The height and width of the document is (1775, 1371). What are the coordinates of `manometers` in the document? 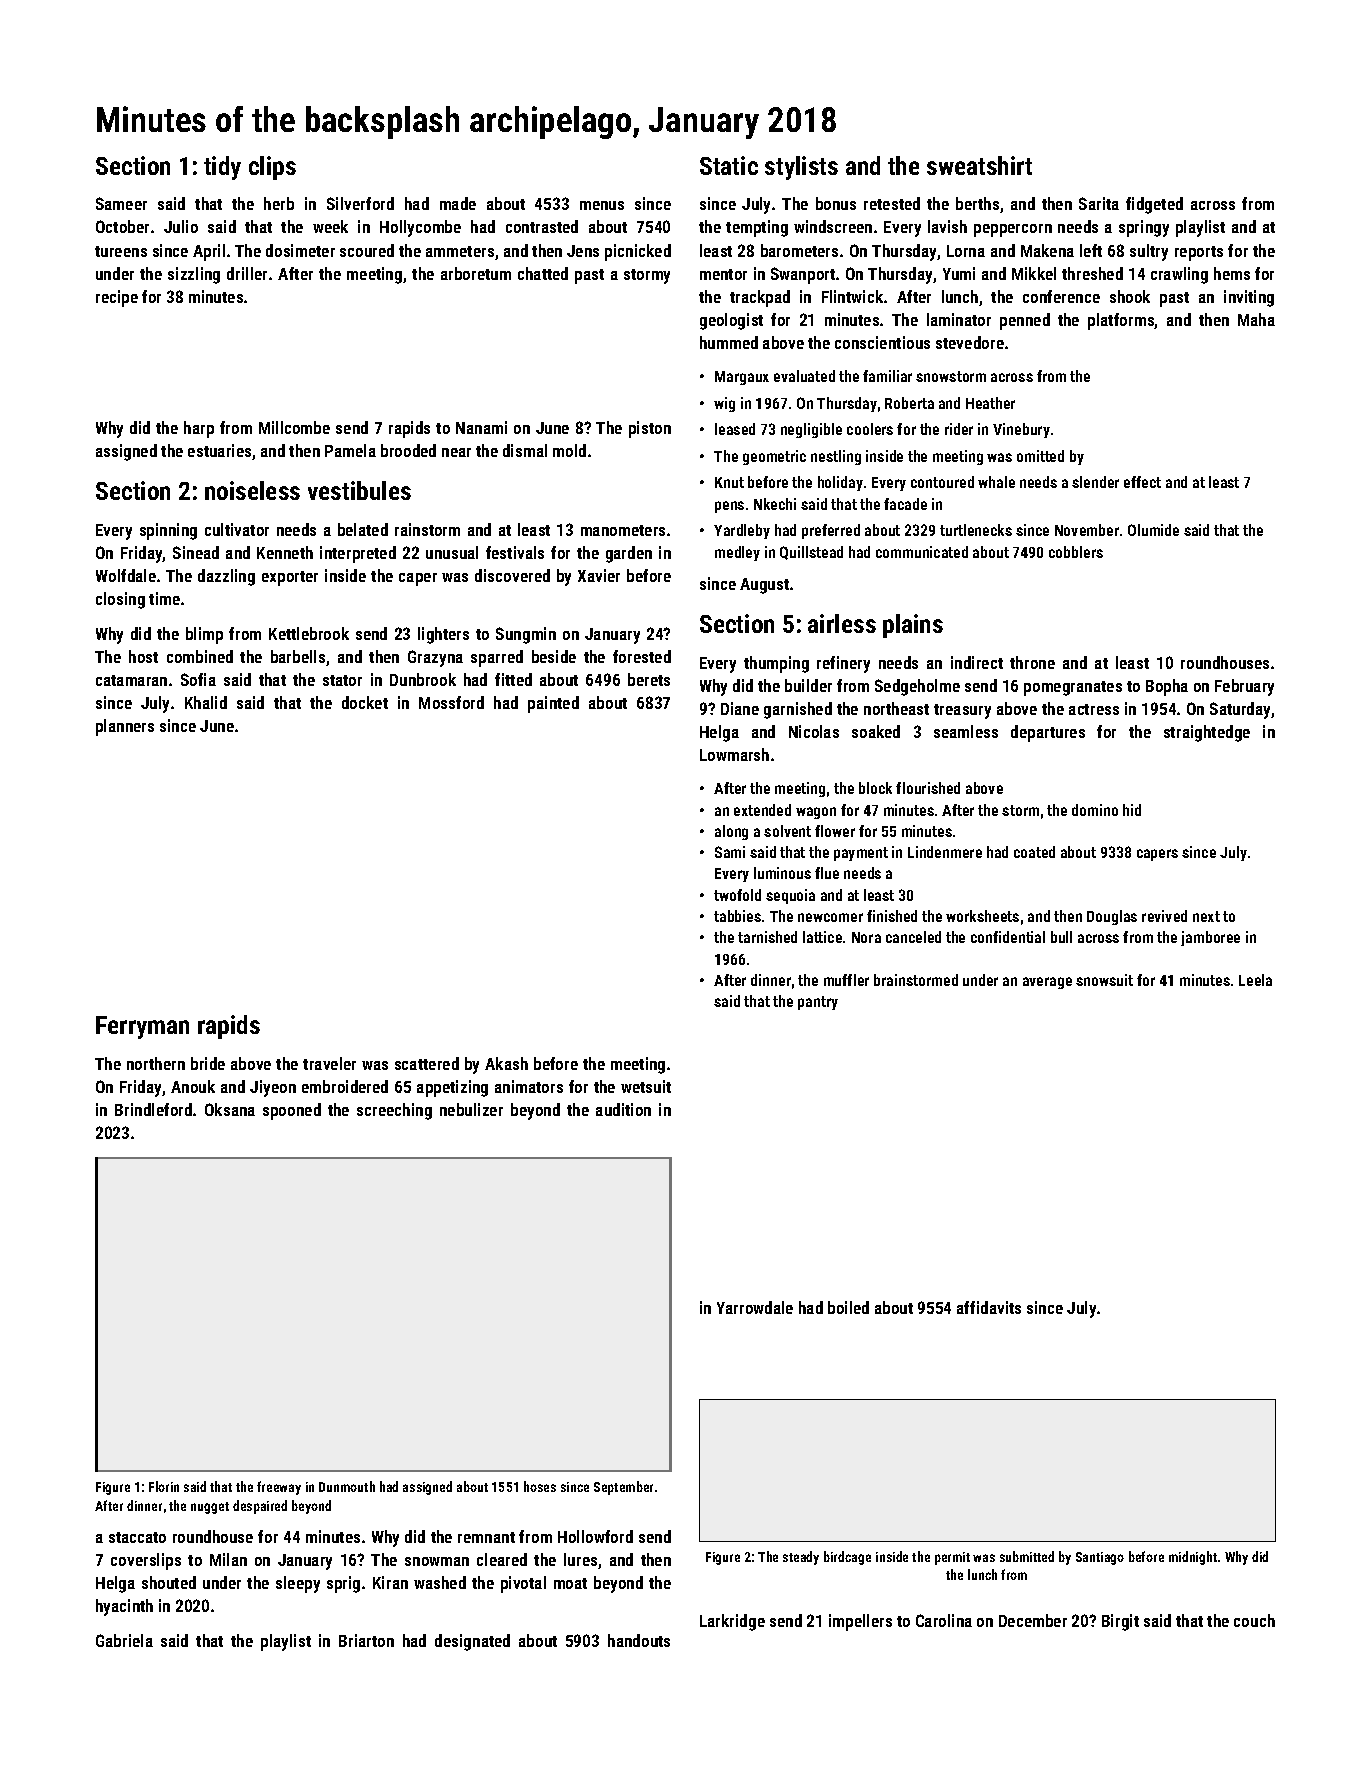 It's located at (623, 530).
